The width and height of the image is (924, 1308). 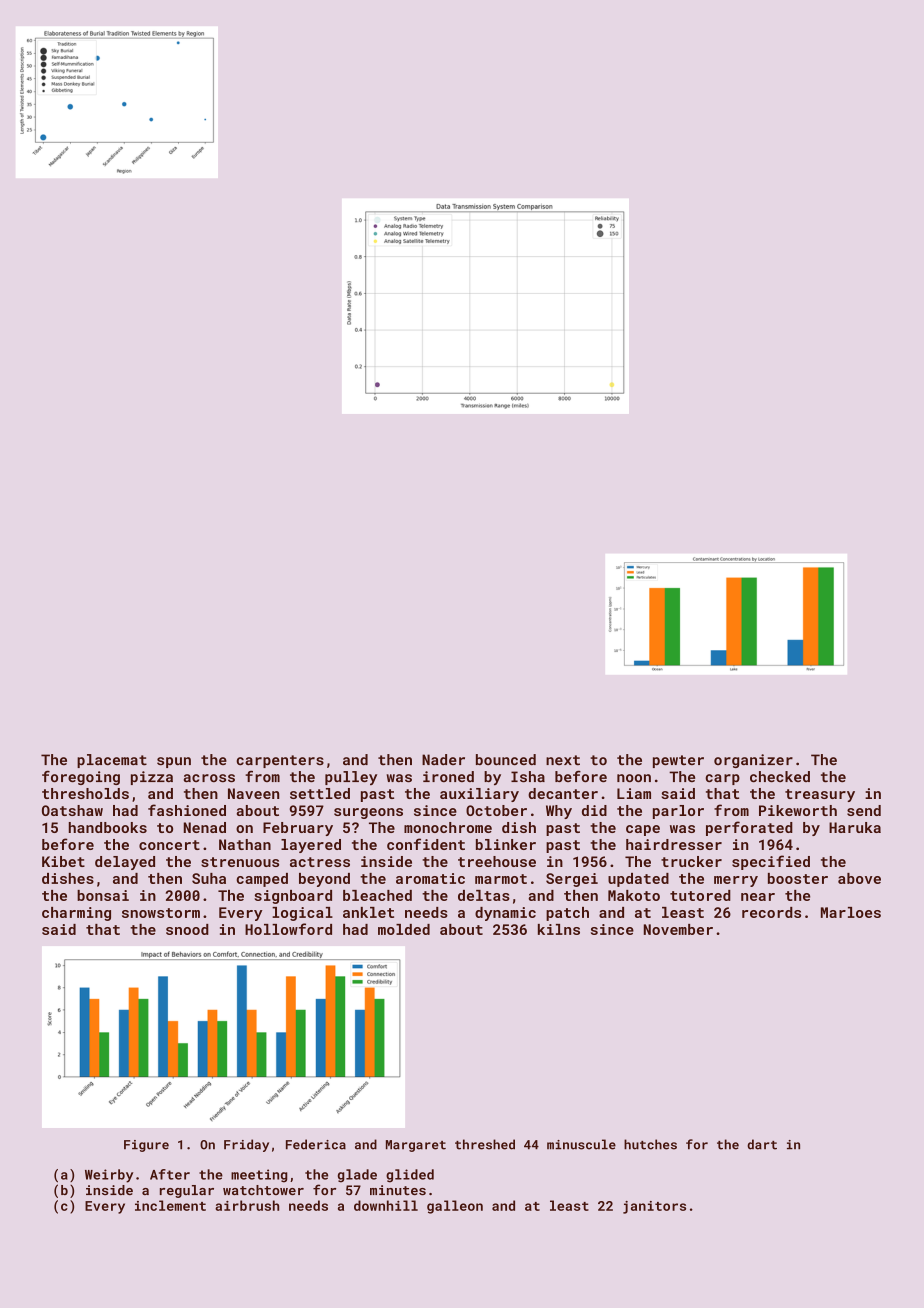 What do you see at coordinates (559, 812) in the image?
I see `Why` at bounding box center [559, 812].
